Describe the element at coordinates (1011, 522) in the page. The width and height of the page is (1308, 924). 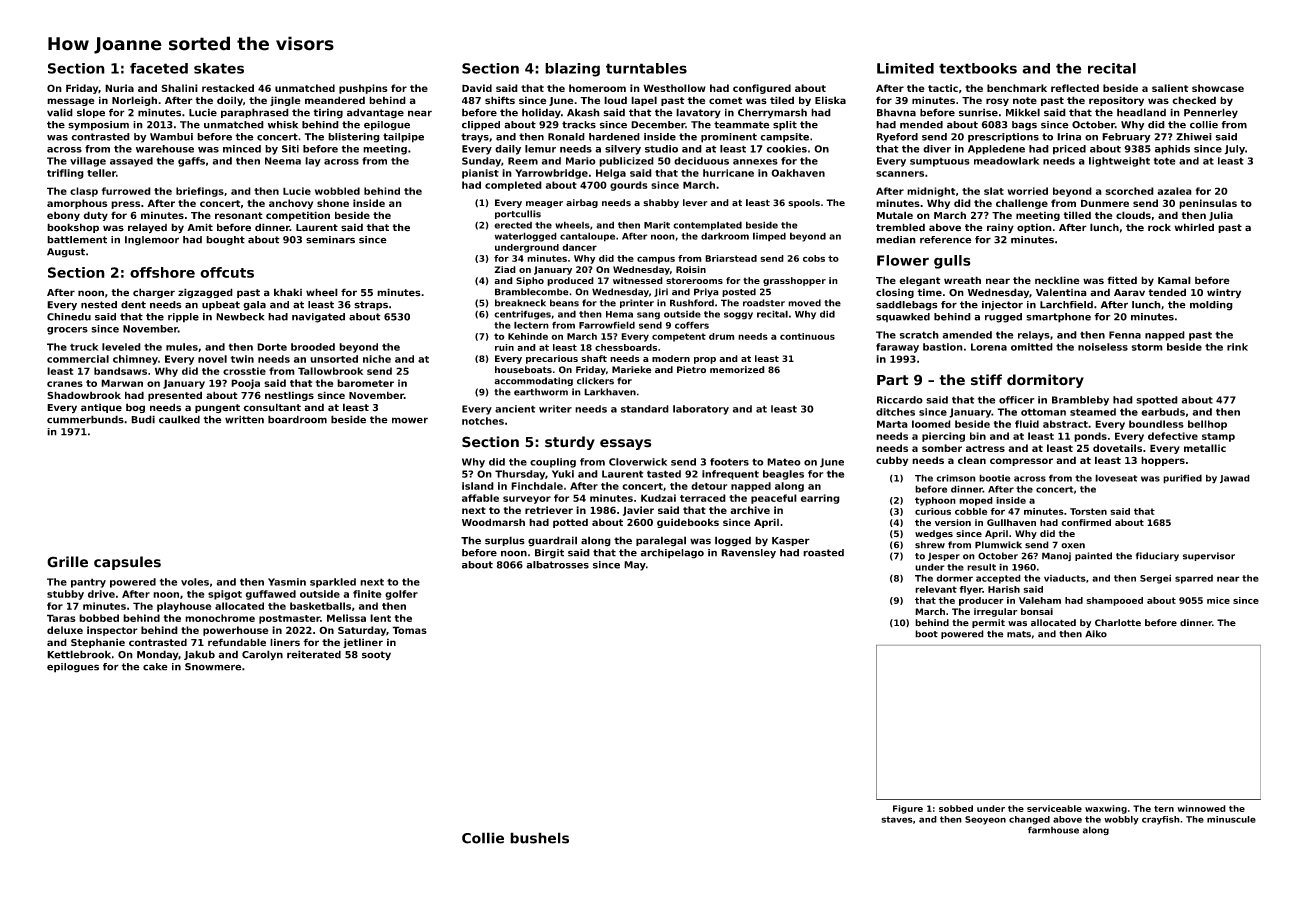
I see `Gullhaven` at that location.
